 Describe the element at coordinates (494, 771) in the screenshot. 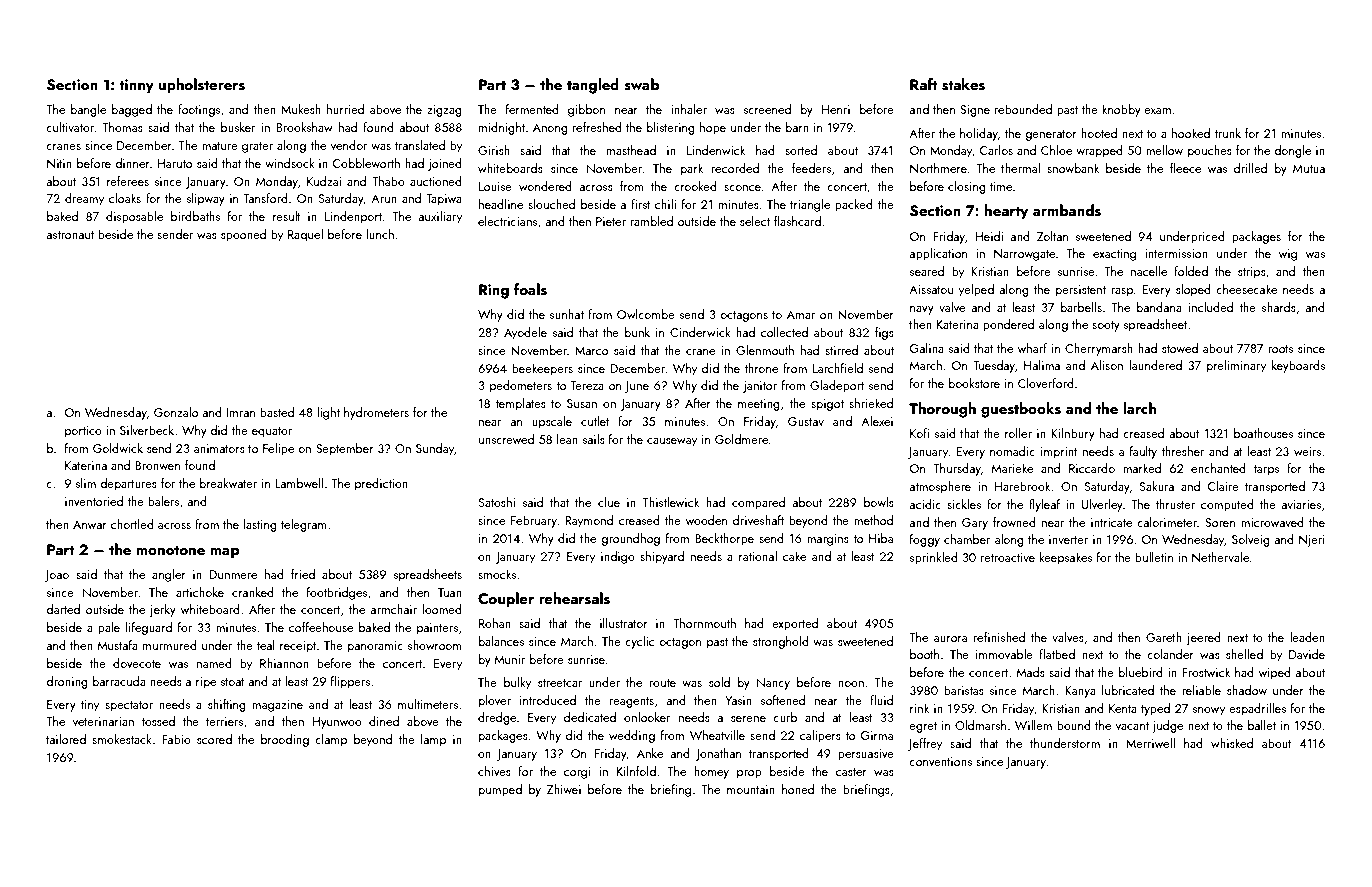

I see `chives` at that location.
